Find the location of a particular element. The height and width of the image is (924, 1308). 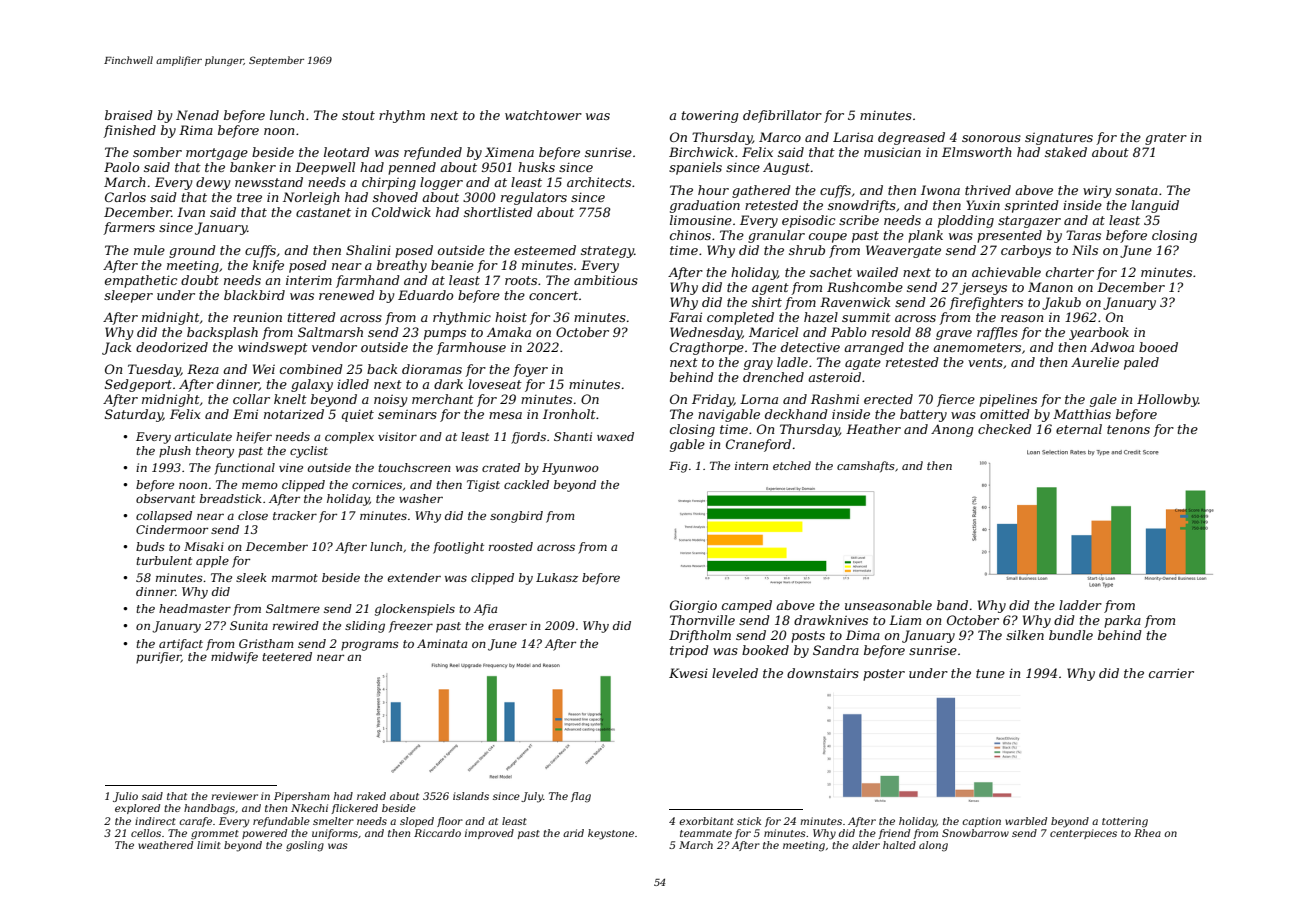

eraser is located at coordinates (507, 626).
